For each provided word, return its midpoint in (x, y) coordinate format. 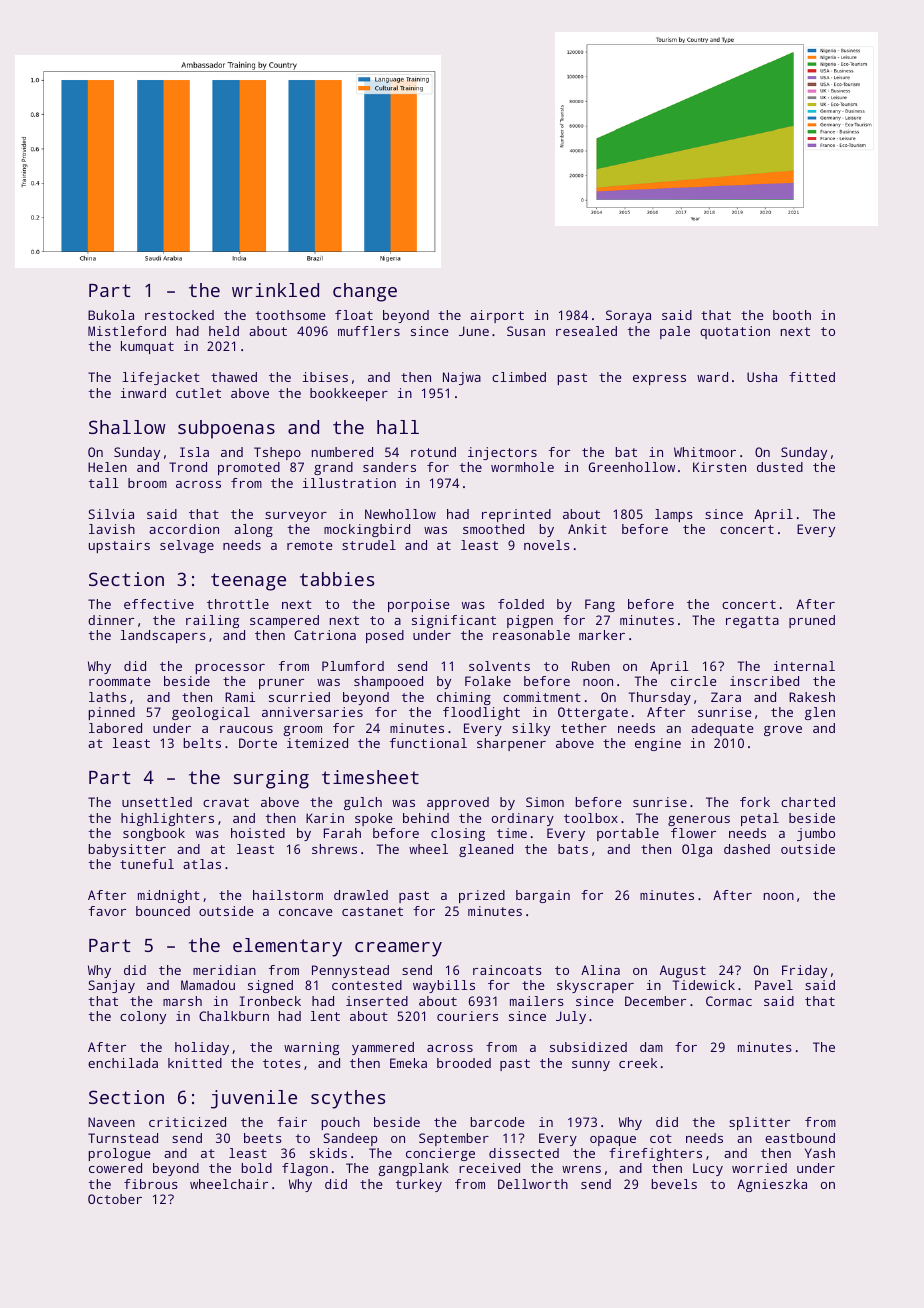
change (365, 292)
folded (521, 604)
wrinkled (275, 290)
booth (792, 315)
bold (257, 1168)
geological (211, 713)
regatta (752, 622)
